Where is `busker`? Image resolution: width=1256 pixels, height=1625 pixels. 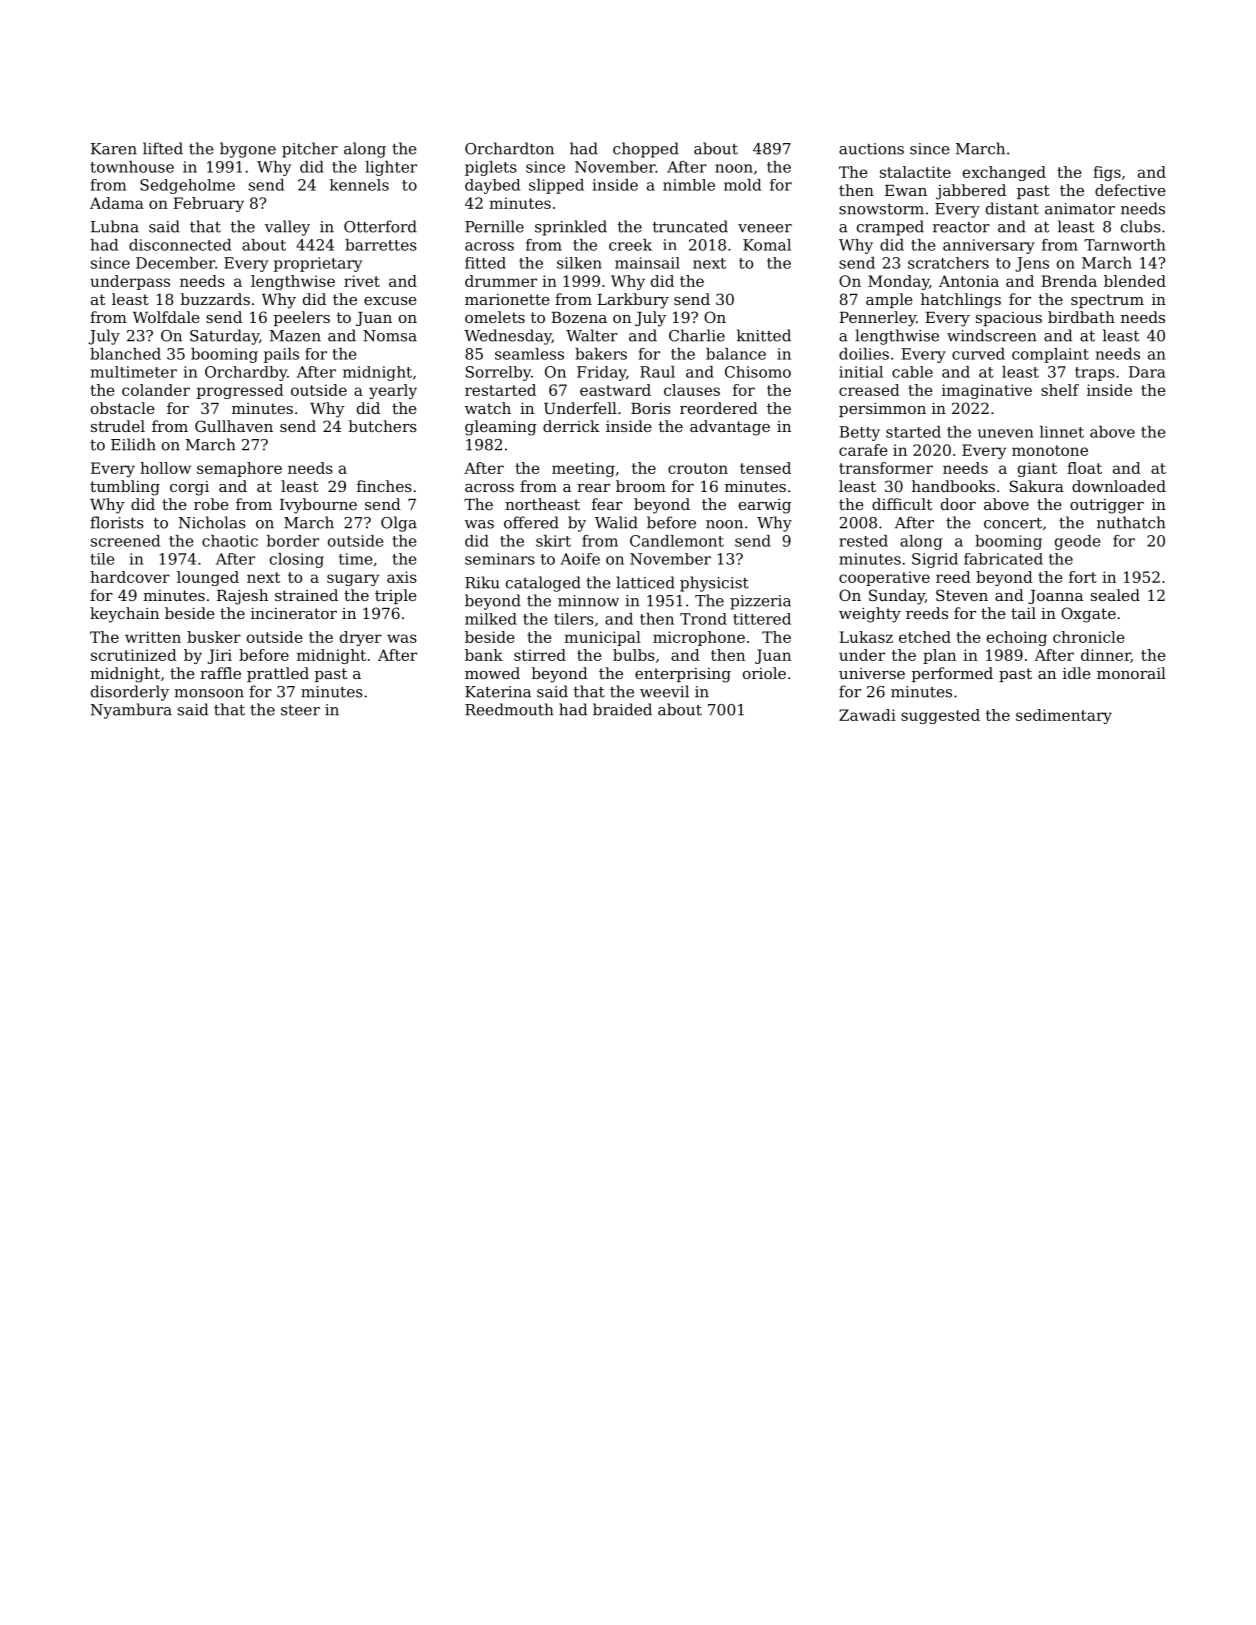 busker is located at coordinates (214, 637).
